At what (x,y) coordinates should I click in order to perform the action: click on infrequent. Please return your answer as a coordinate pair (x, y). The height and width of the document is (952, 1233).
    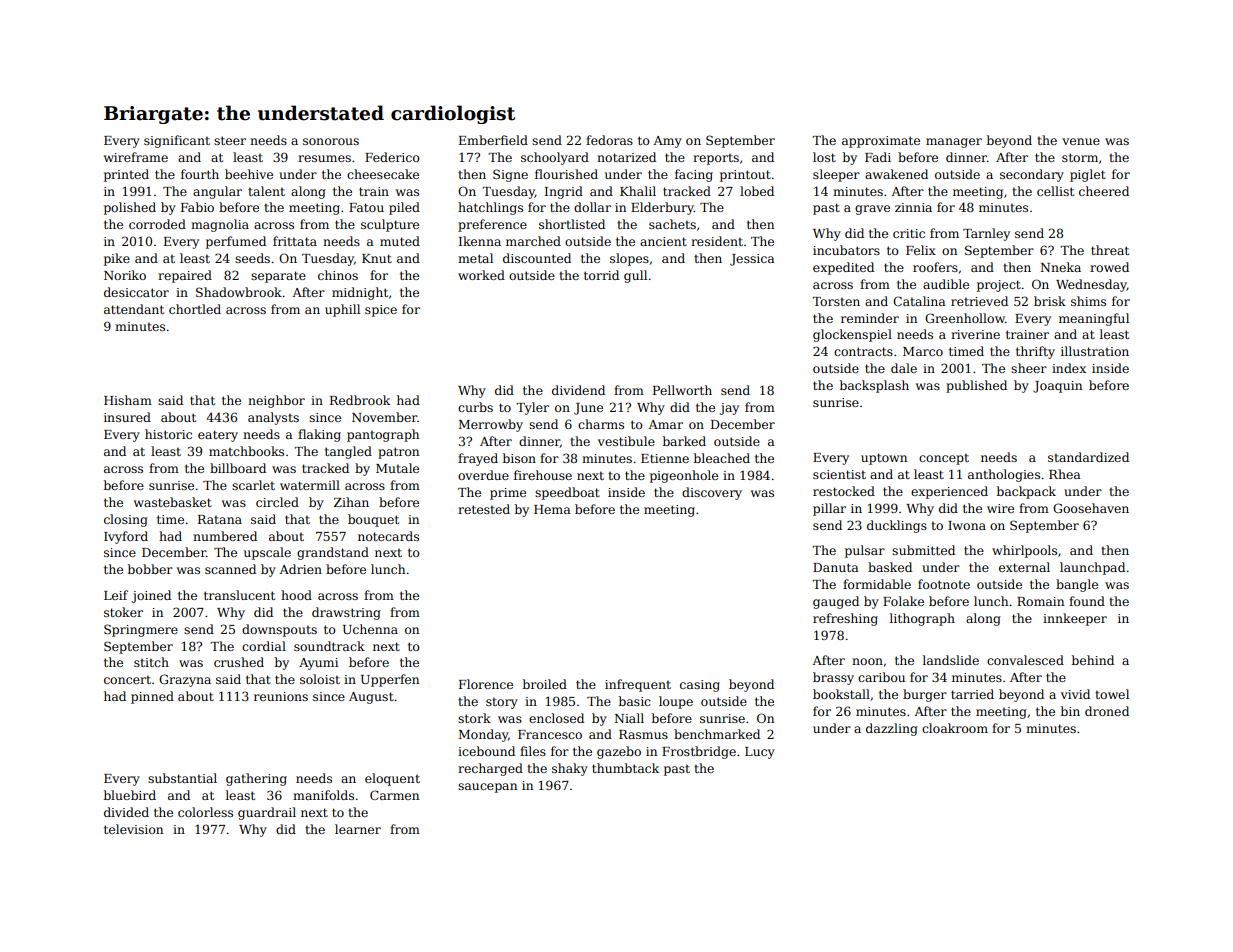
    Looking at the image, I should click on (638, 685).
